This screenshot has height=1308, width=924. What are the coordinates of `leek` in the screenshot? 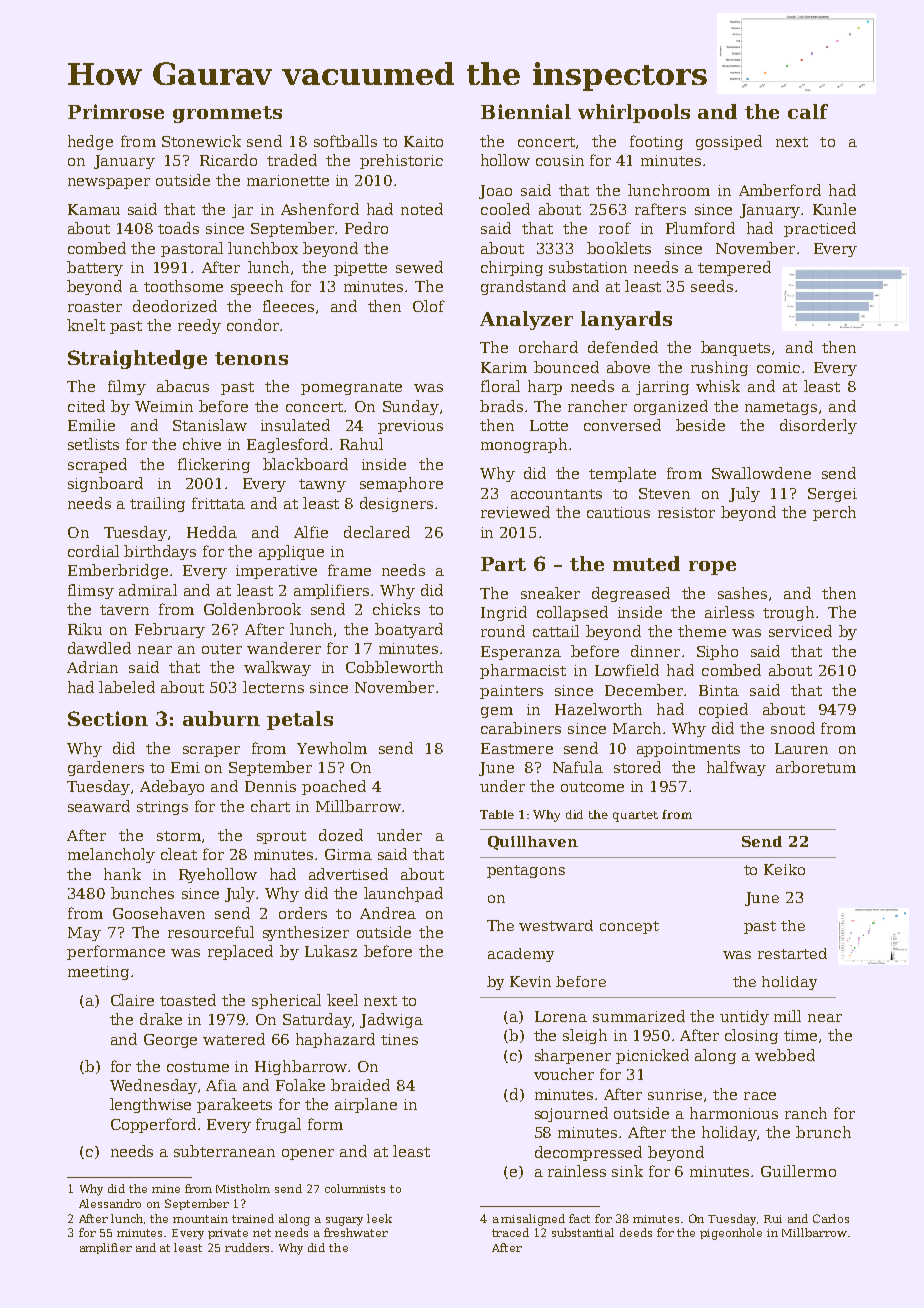 It's located at (379, 1218).
